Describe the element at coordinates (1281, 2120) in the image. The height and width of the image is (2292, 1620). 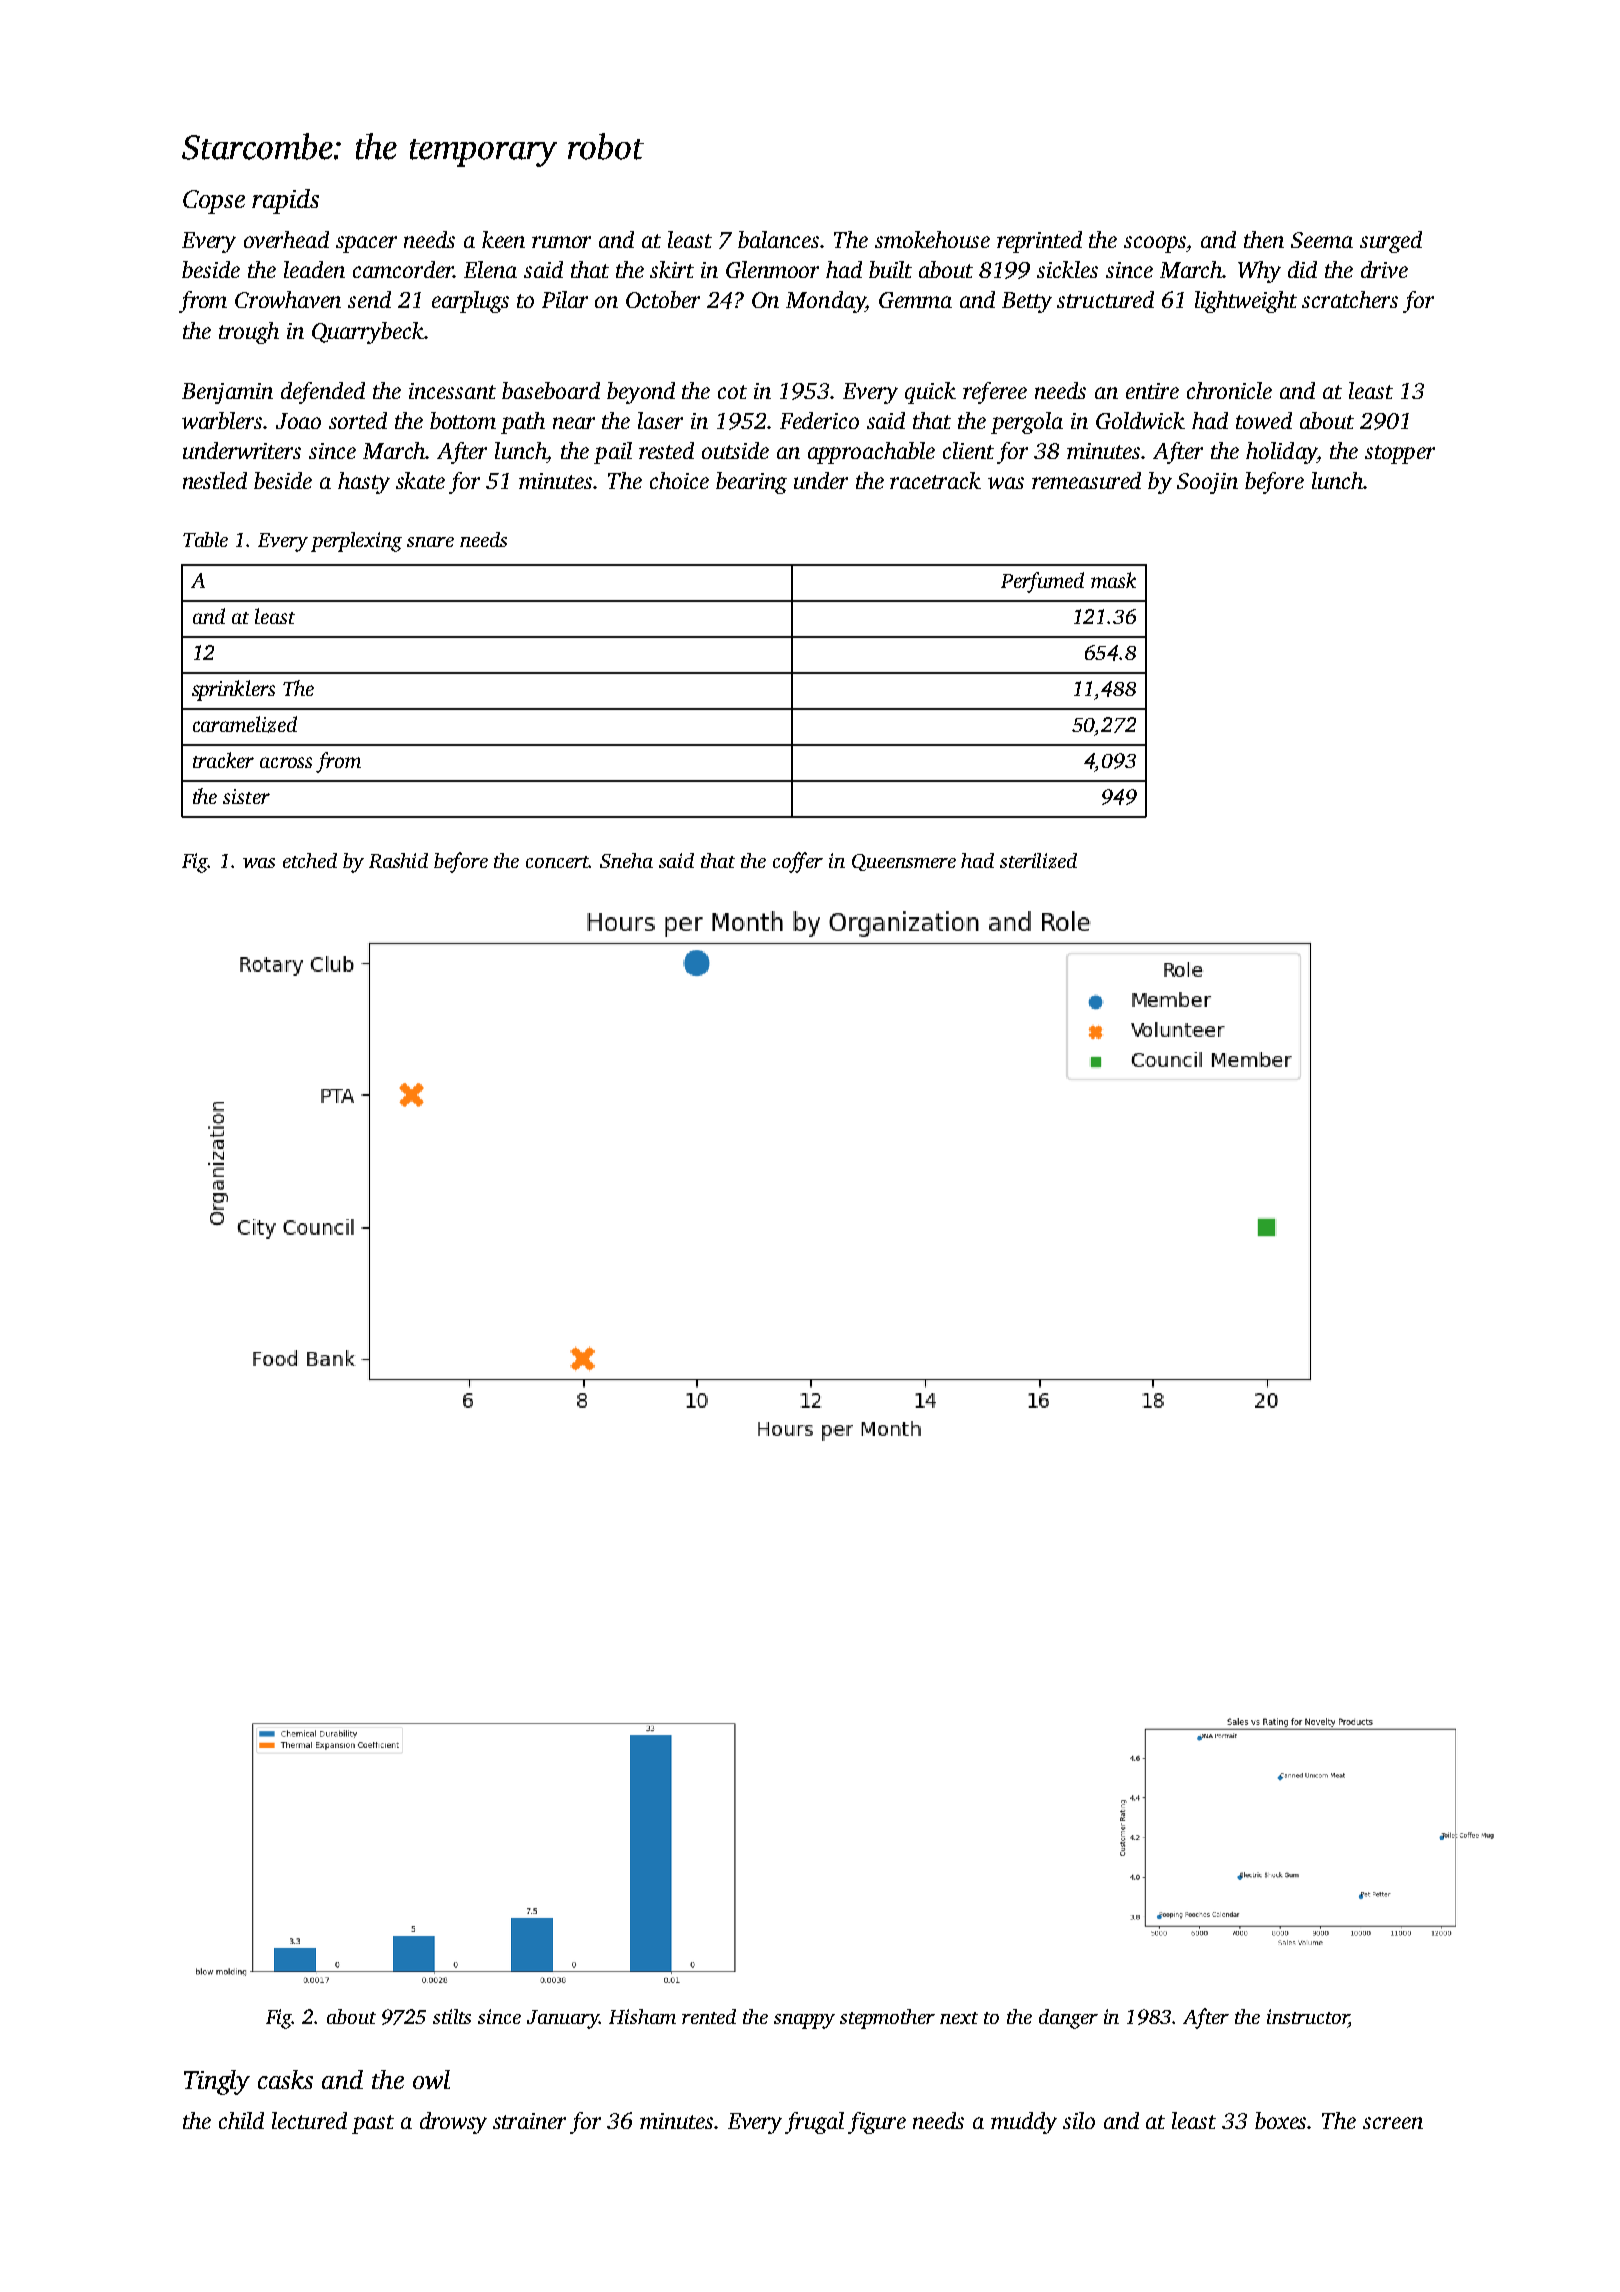
I see `boxes` at that location.
